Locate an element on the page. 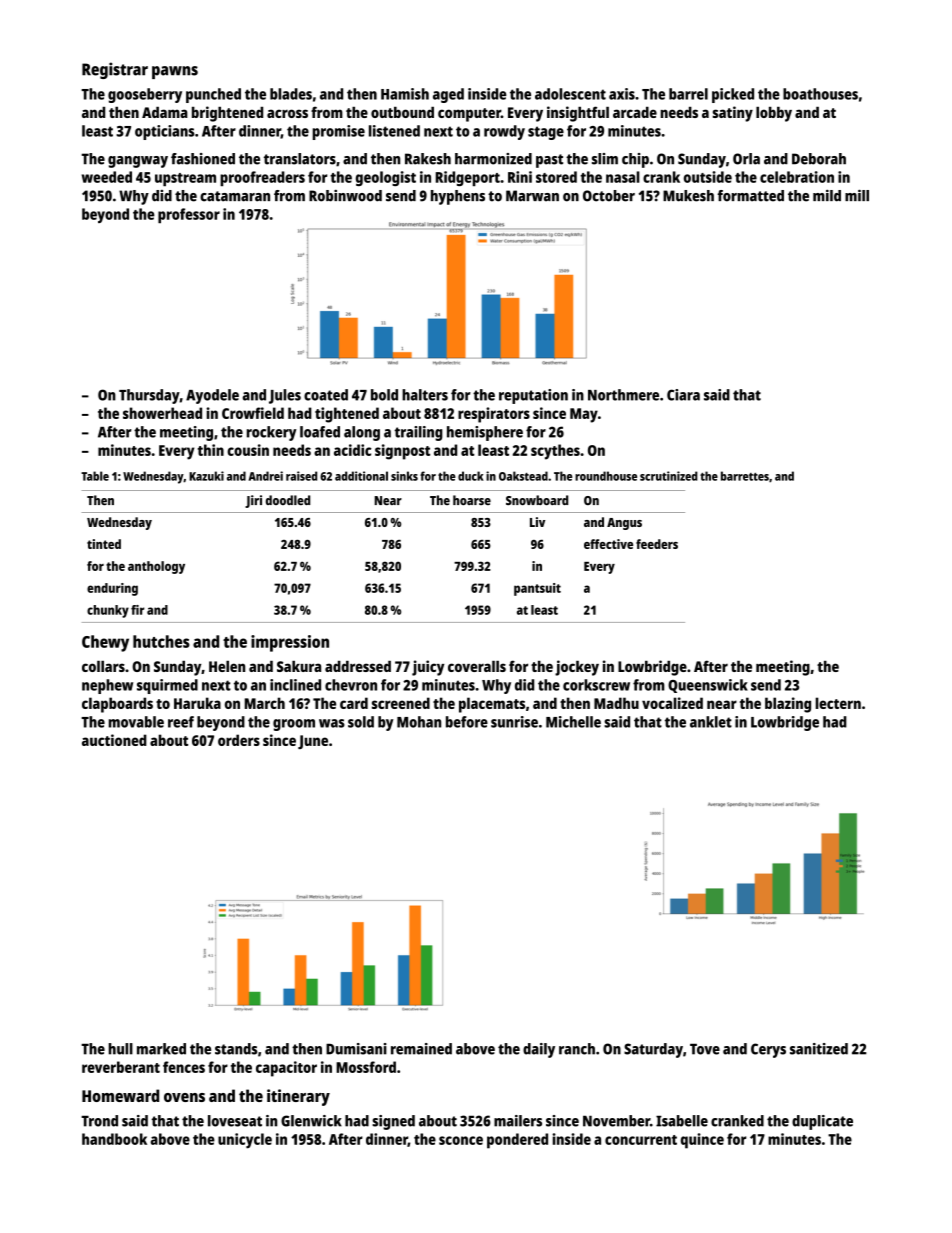  was is located at coordinates (332, 723).
